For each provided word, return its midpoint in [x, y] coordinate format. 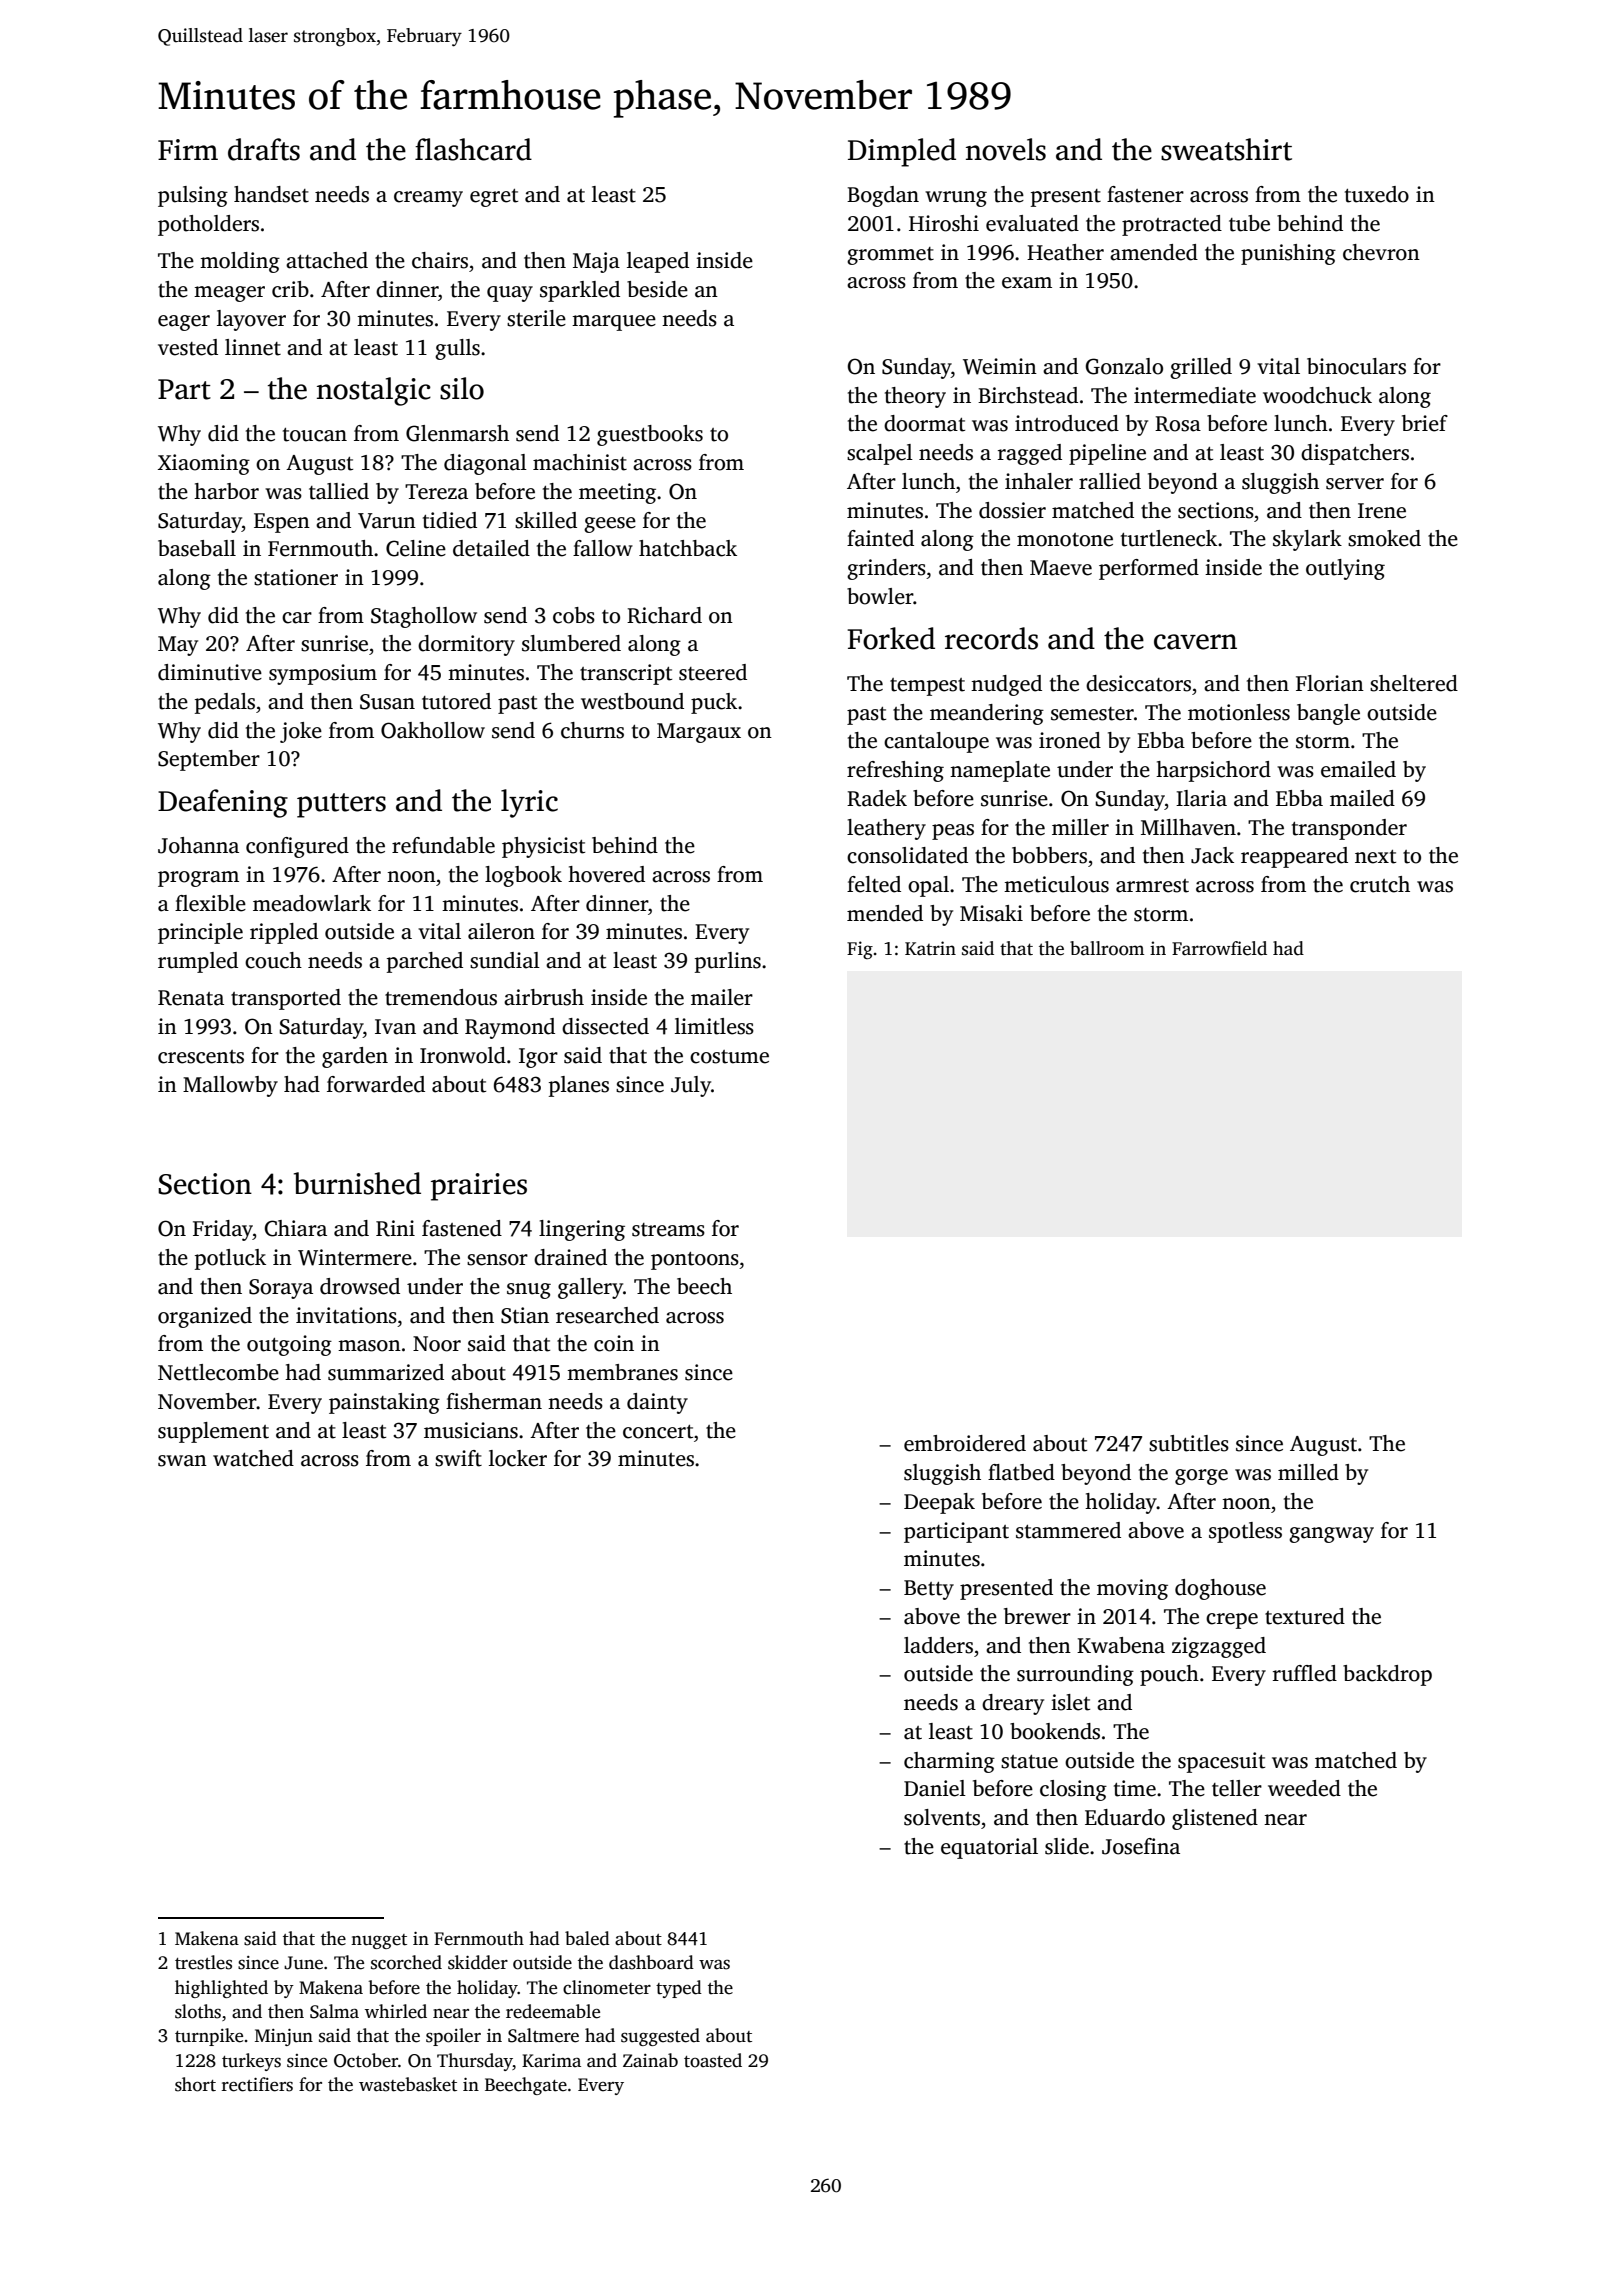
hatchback [688, 548]
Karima [551, 2060]
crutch [1380, 884]
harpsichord [1213, 771]
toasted [713, 2060]
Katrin [930, 948]
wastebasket [408, 2084]
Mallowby [230, 1086]
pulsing [193, 196]
